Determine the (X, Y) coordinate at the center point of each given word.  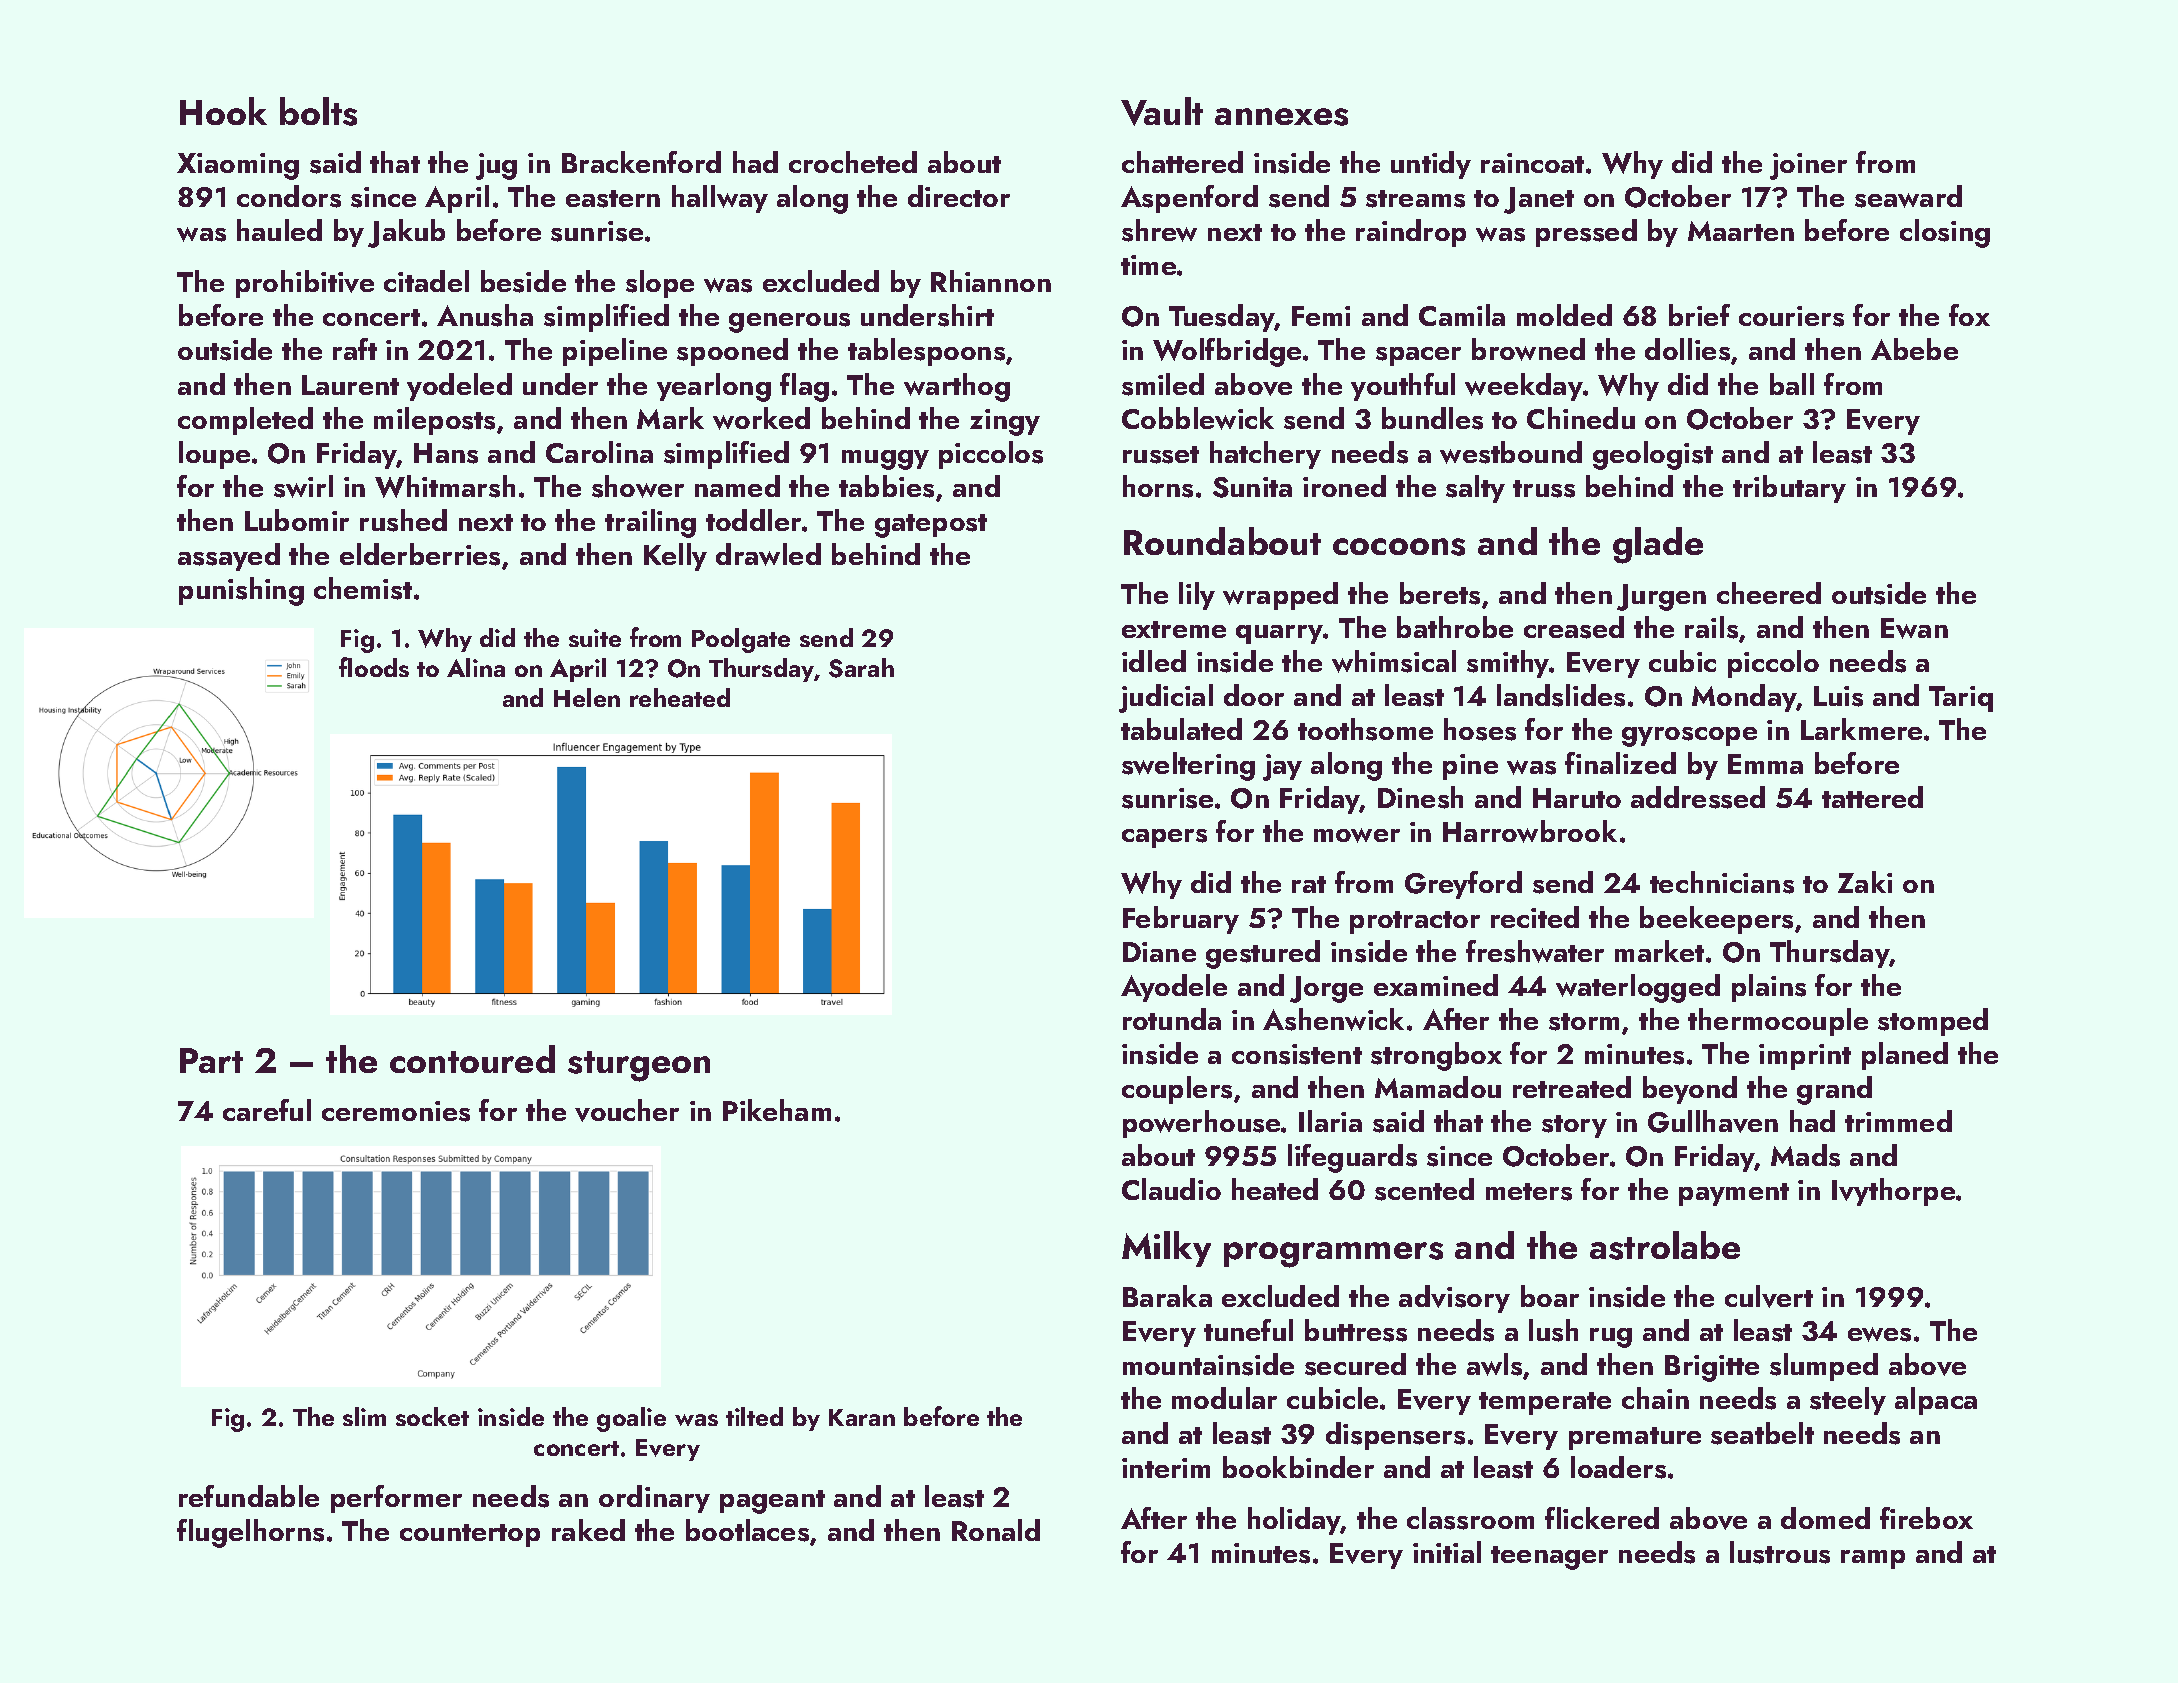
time (1148, 265)
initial (1447, 1552)
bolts (318, 111)
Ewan (1914, 628)
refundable (249, 1496)
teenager (1549, 1558)
